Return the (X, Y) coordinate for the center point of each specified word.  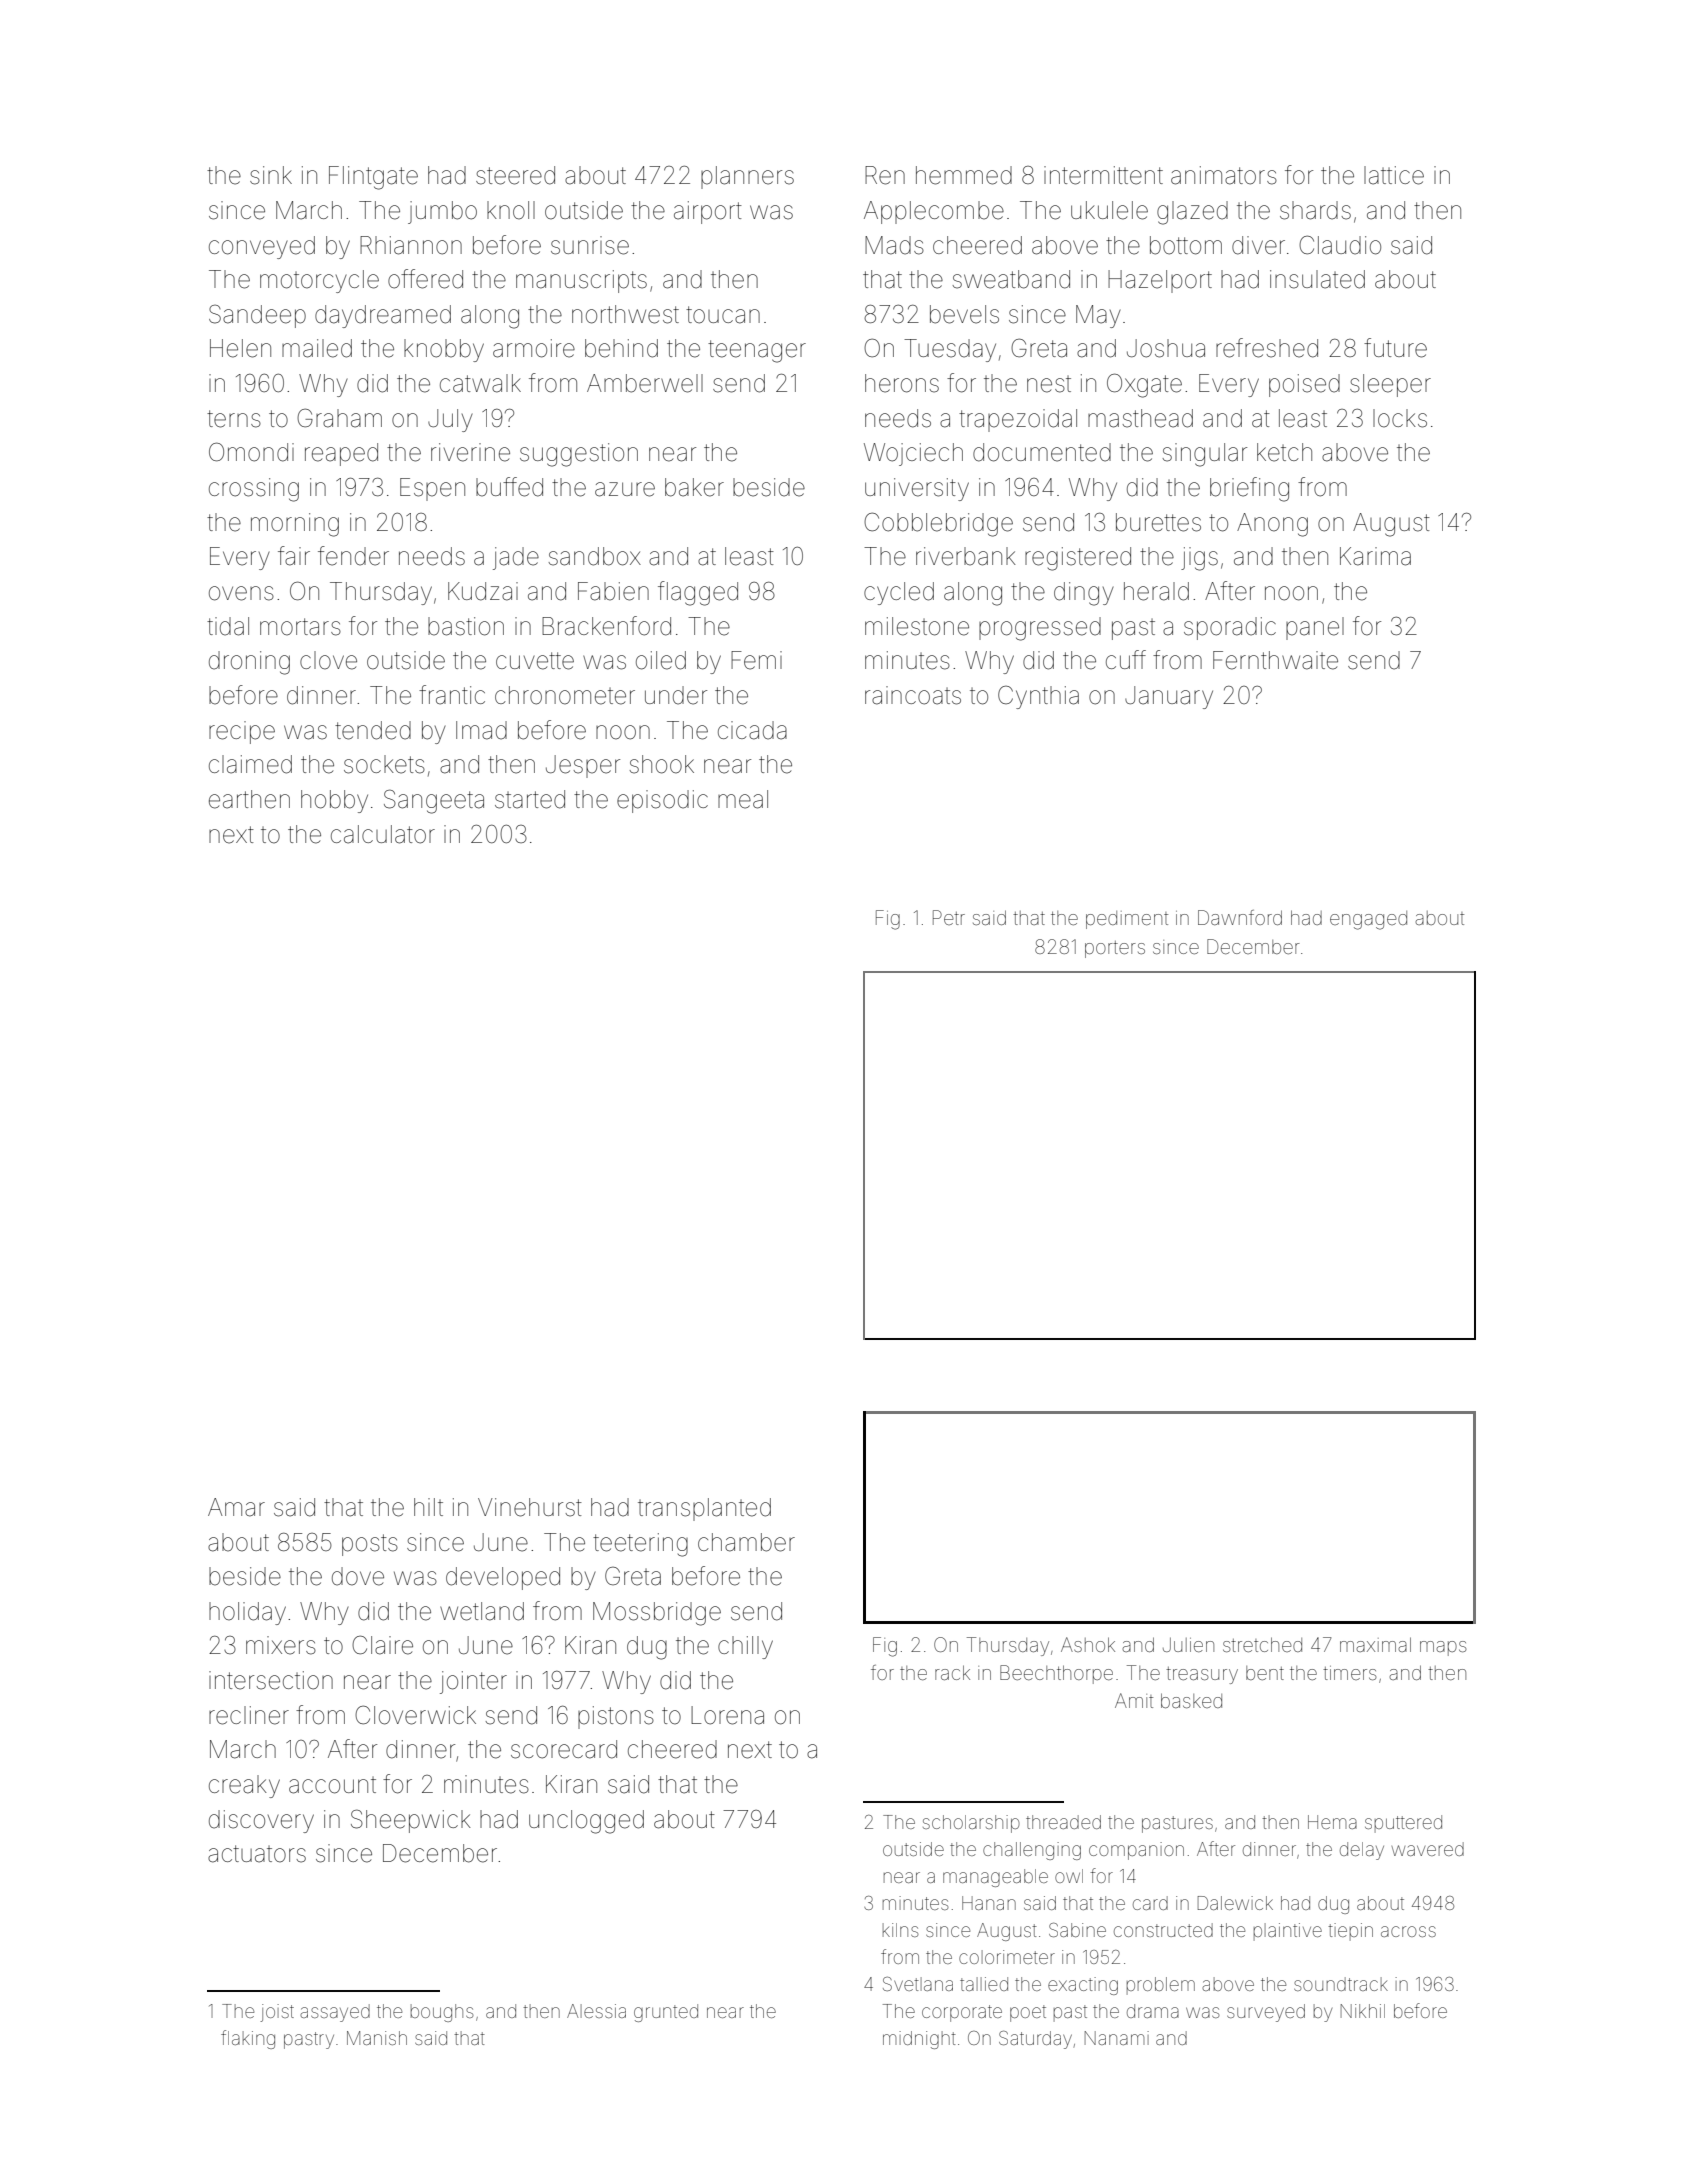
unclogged (586, 1822)
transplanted (704, 1509)
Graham (339, 418)
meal (743, 799)
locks (1400, 418)
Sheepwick (411, 1821)
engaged (1368, 920)
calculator (383, 834)
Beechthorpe (1056, 1674)
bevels (964, 314)
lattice (1394, 175)
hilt (428, 1507)
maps (1443, 1648)
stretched (1262, 1644)
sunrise (590, 245)
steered (515, 175)
